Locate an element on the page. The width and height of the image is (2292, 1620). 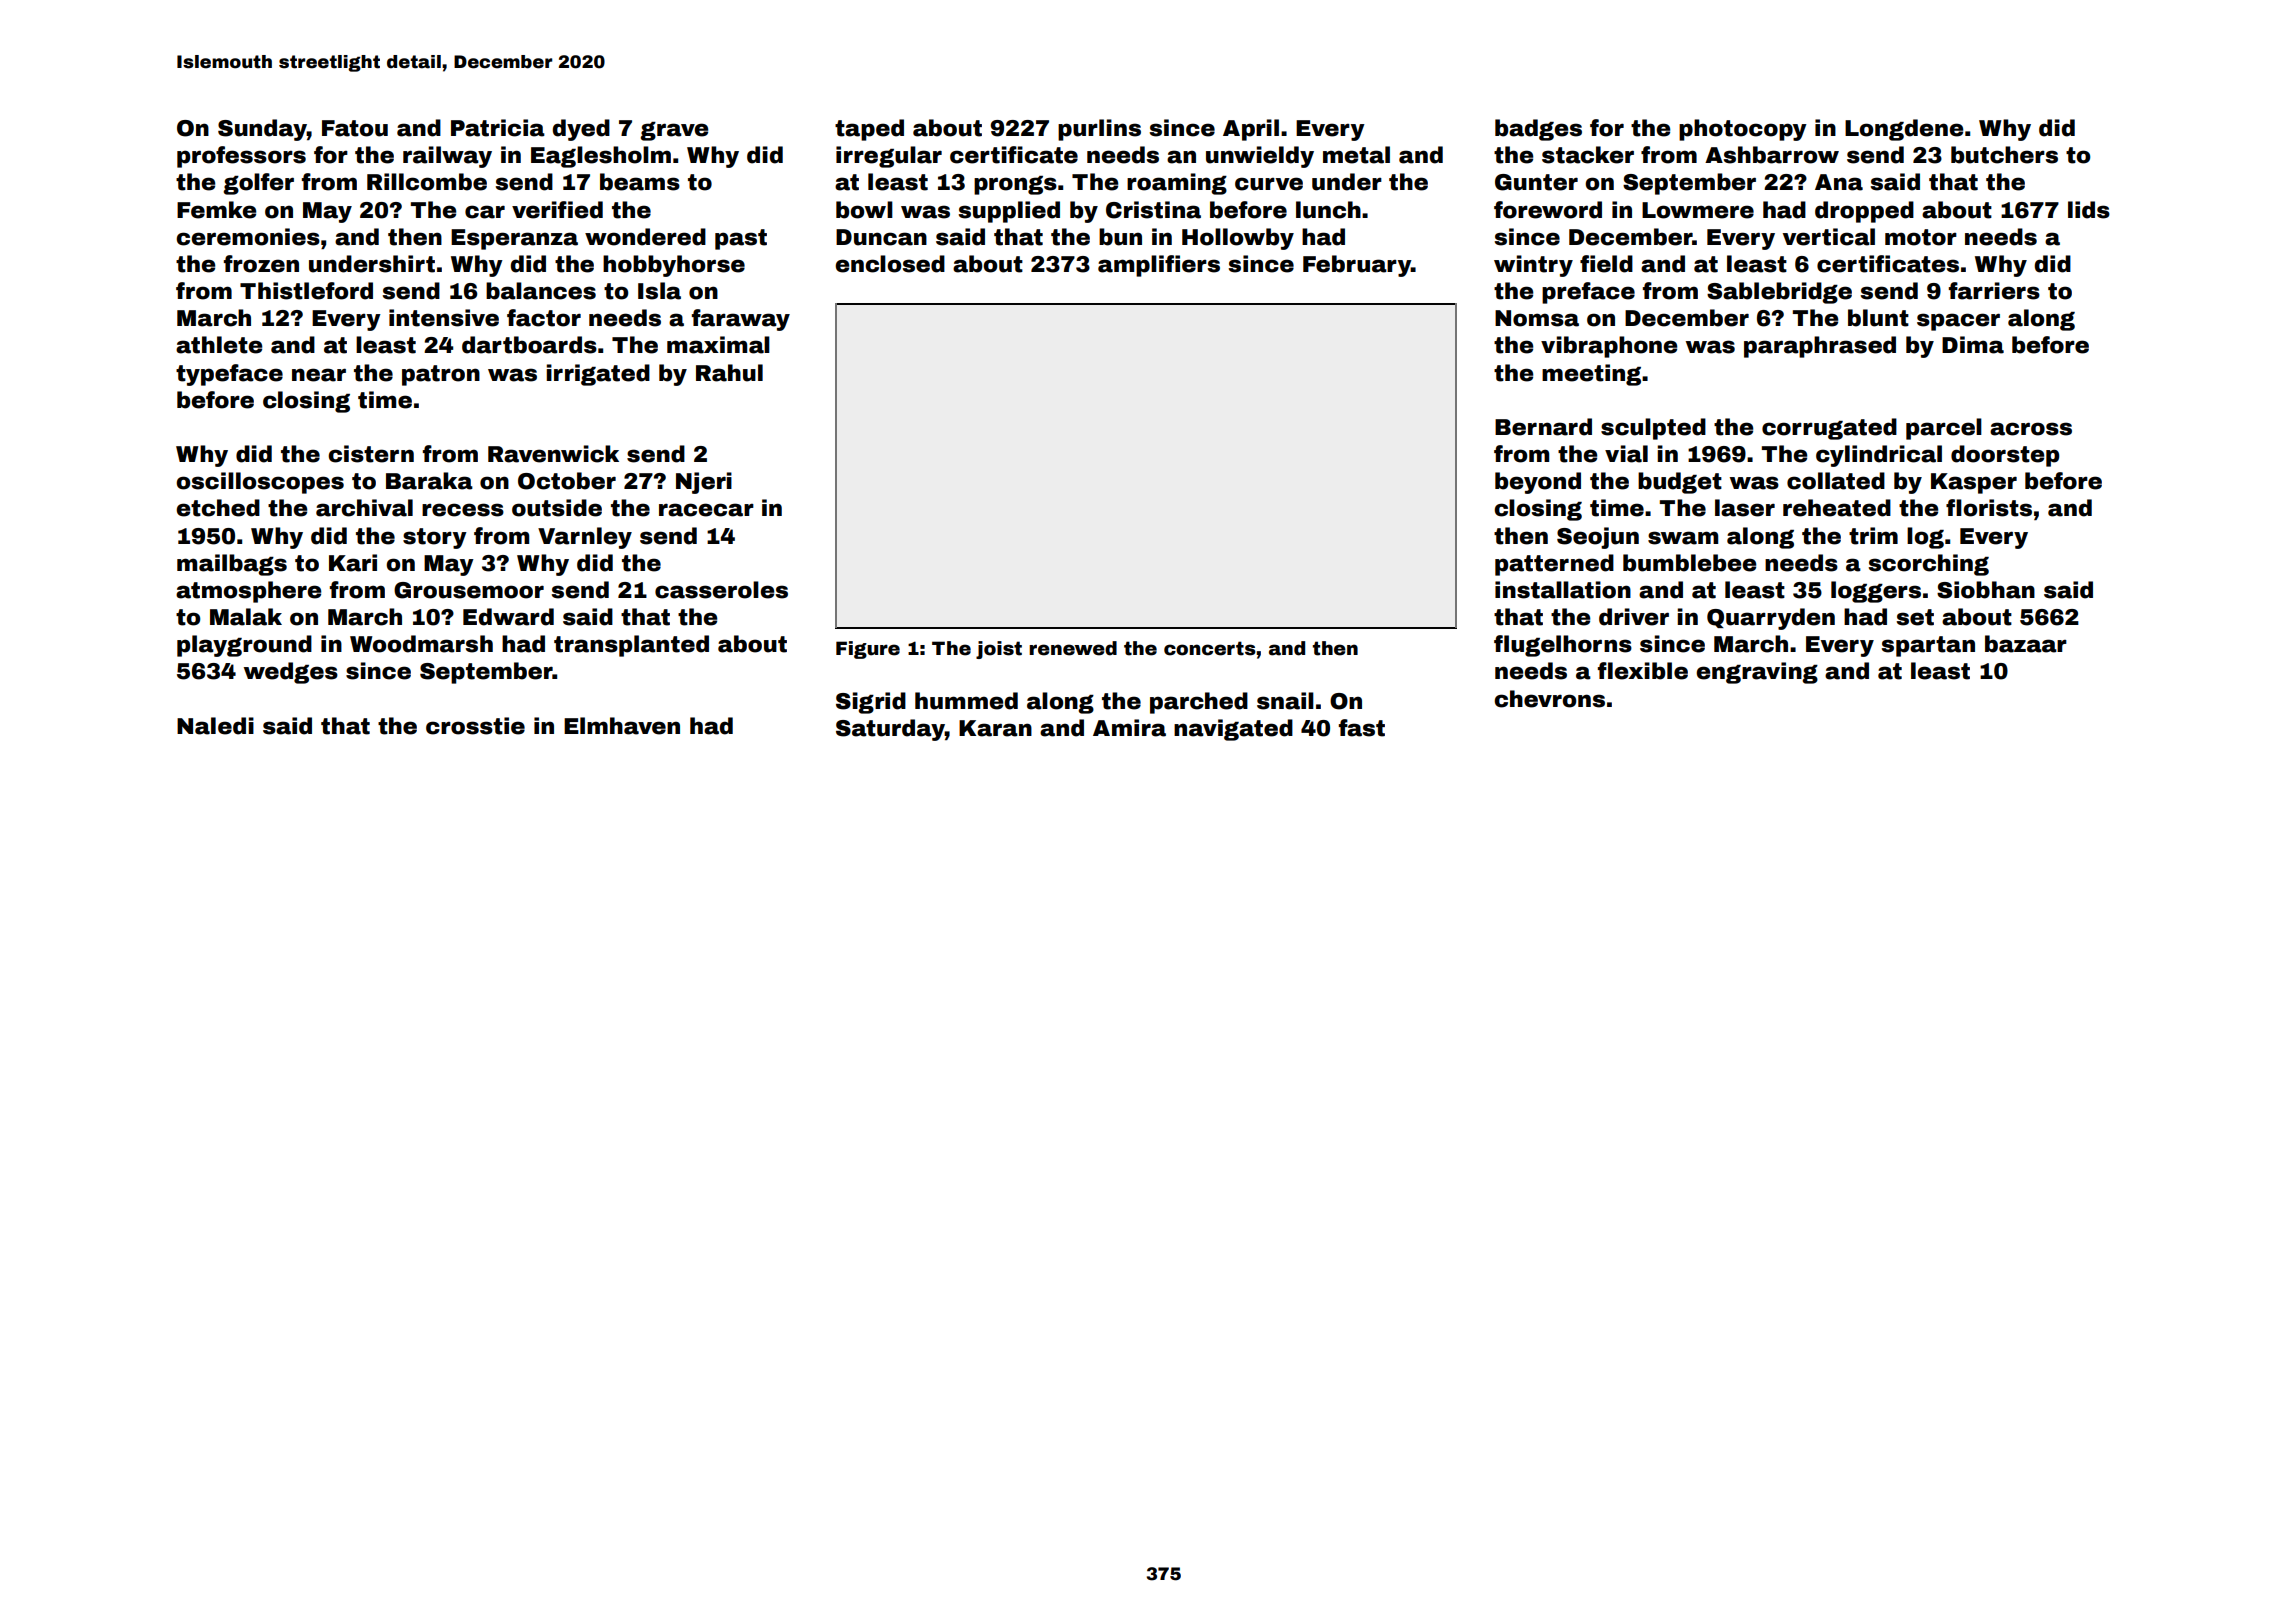
maximal is located at coordinates (718, 345).
